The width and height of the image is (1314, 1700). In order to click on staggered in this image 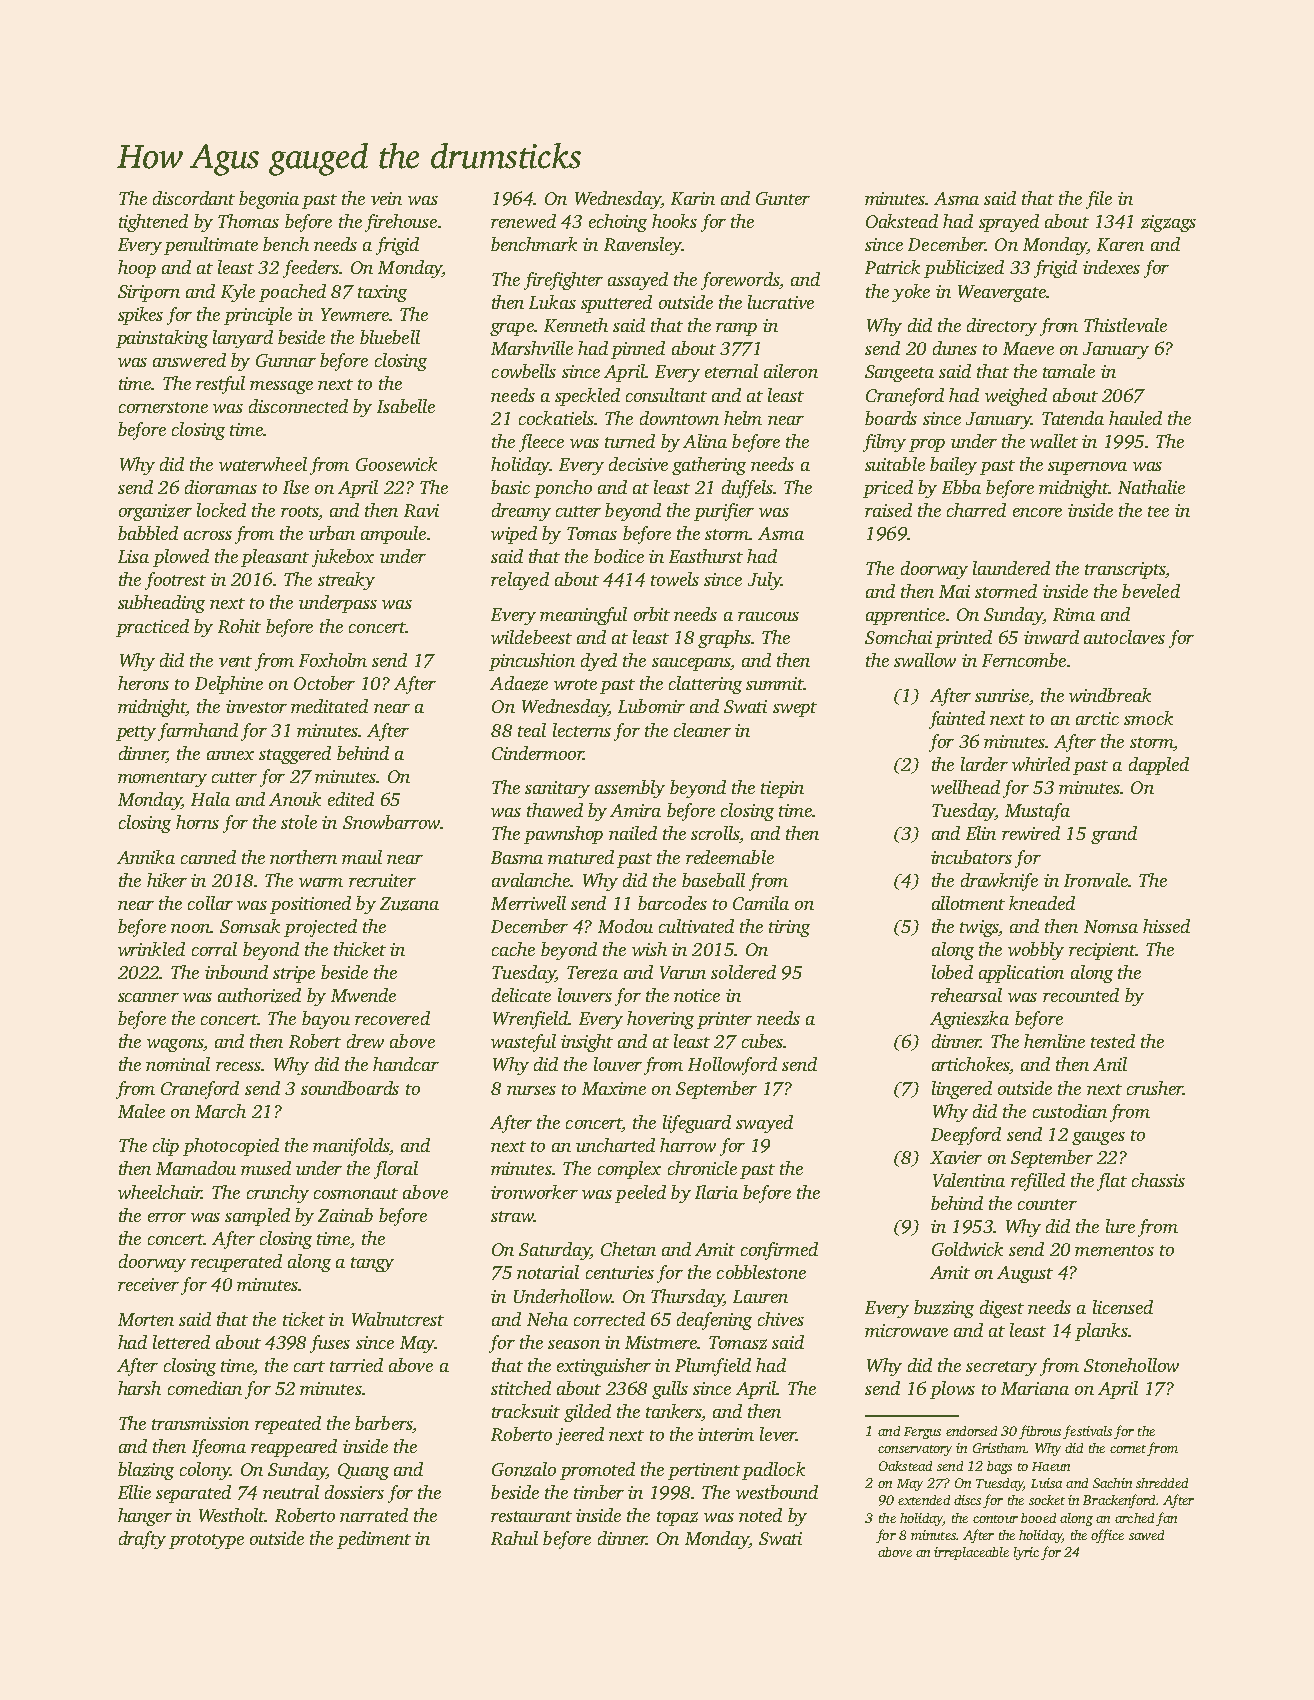, I will do `click(295, 755)`.
